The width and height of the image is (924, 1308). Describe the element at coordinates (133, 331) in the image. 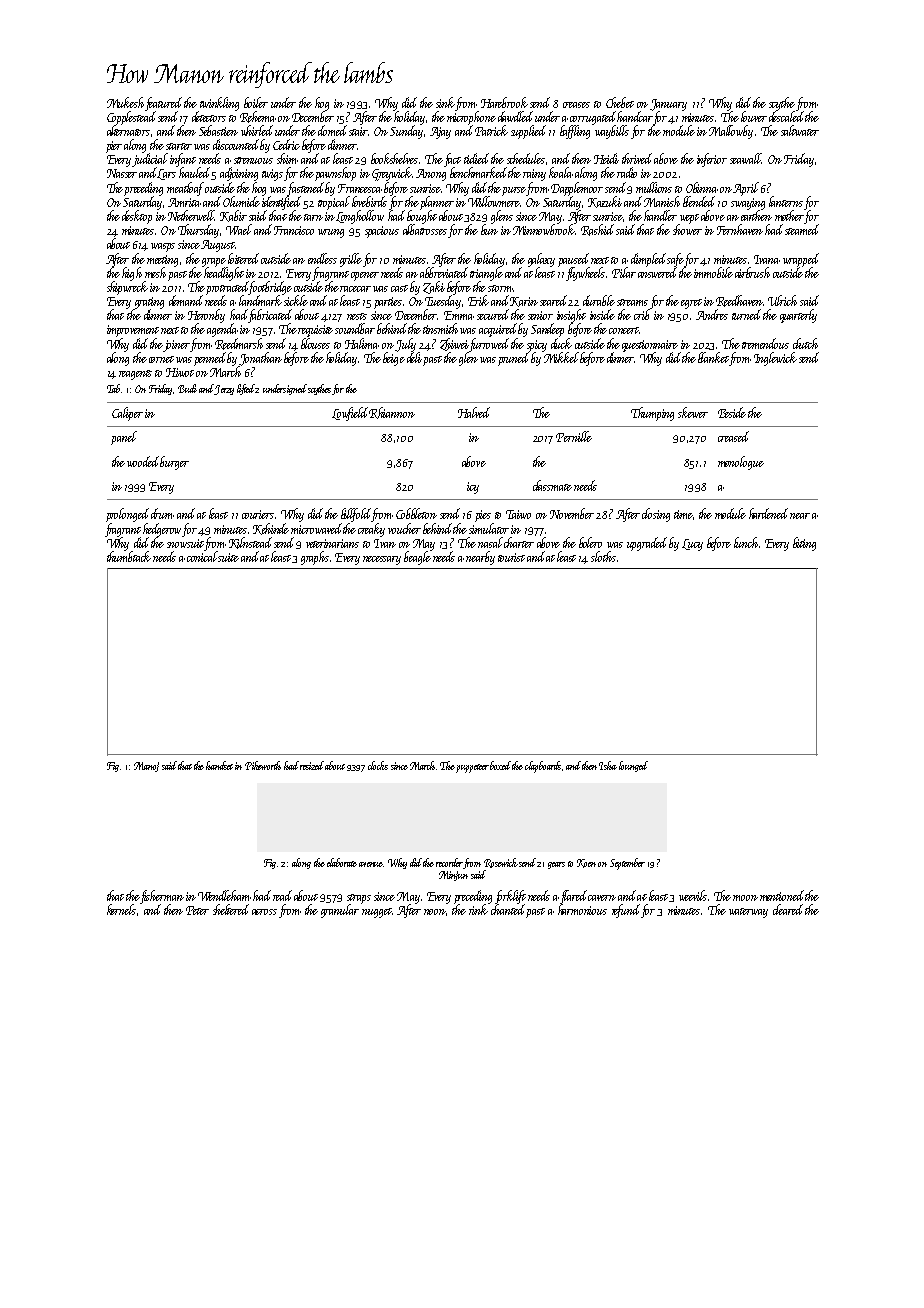

I see `improvement` at that location.
